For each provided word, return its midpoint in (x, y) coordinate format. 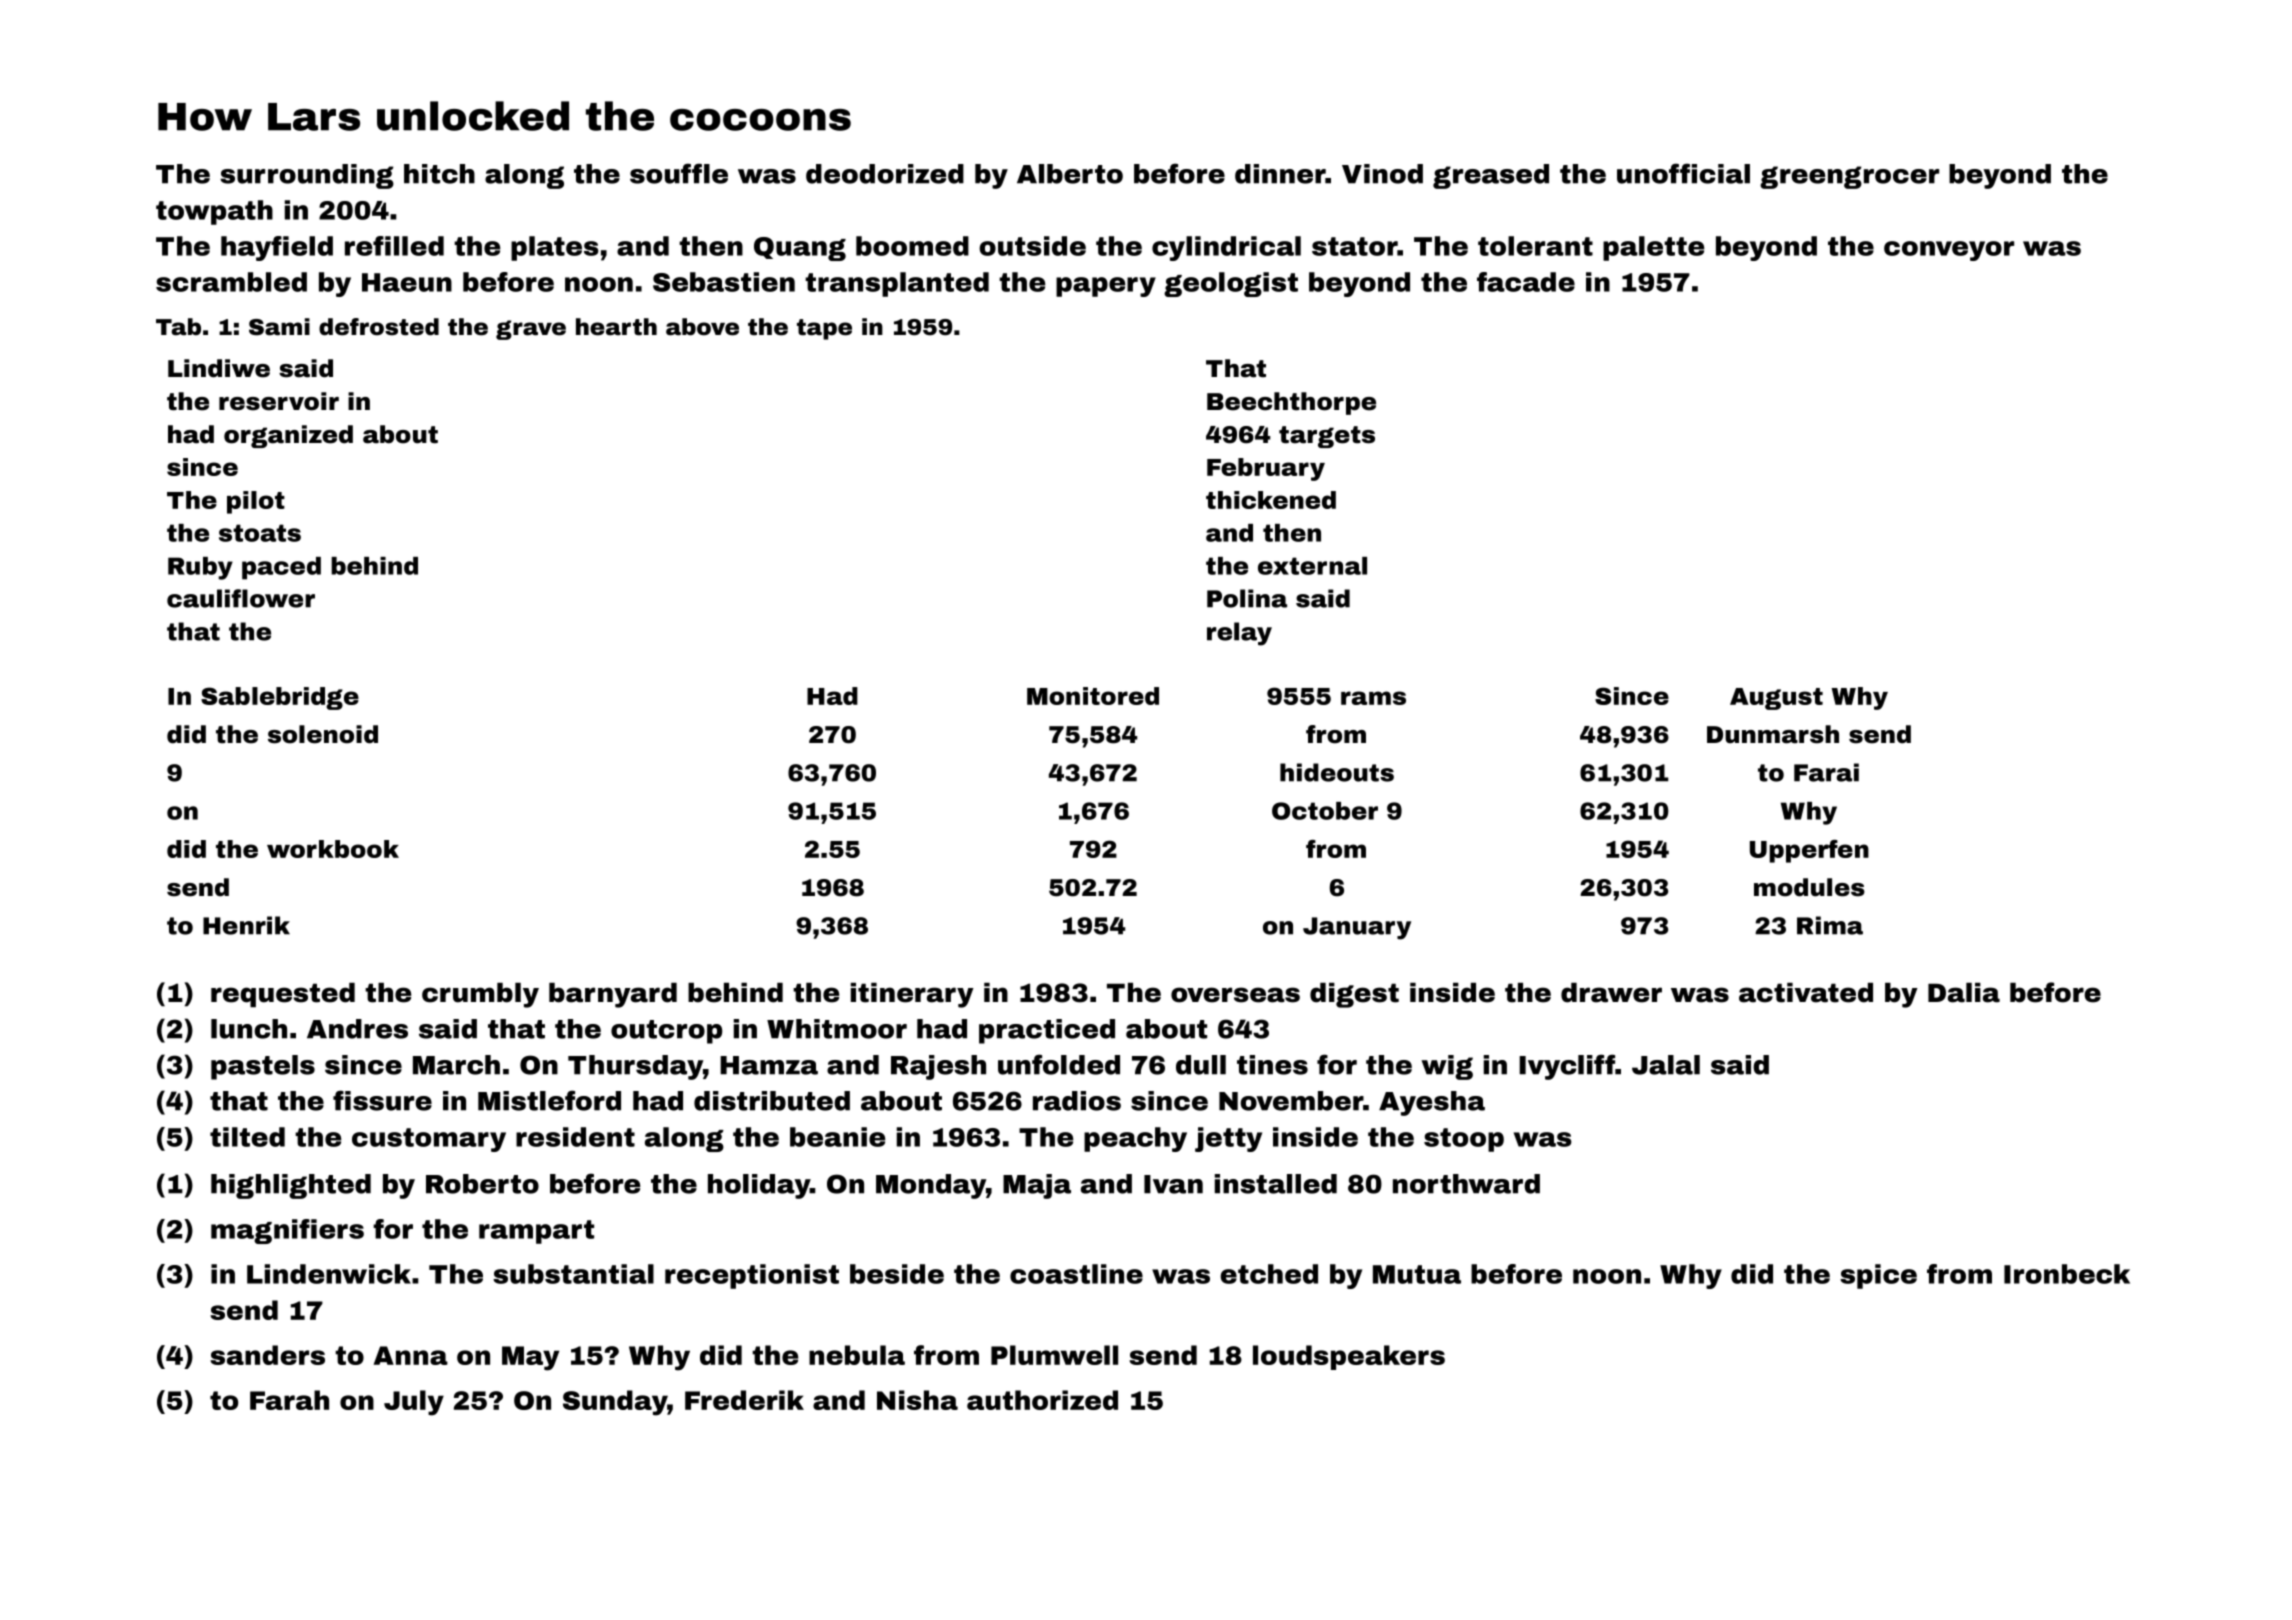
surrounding (307, 176)
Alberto (1070, 174)
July (414, 1403)
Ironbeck (2067, 1274)
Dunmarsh (1773, 734)
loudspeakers (1349, 1357)
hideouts (1337, 772)
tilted (247, 1137)
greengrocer (1849, 177)
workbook (333, 849)
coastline (1076, 1274)
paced (281, 568)
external (1312, 566)
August (1776, 699)
